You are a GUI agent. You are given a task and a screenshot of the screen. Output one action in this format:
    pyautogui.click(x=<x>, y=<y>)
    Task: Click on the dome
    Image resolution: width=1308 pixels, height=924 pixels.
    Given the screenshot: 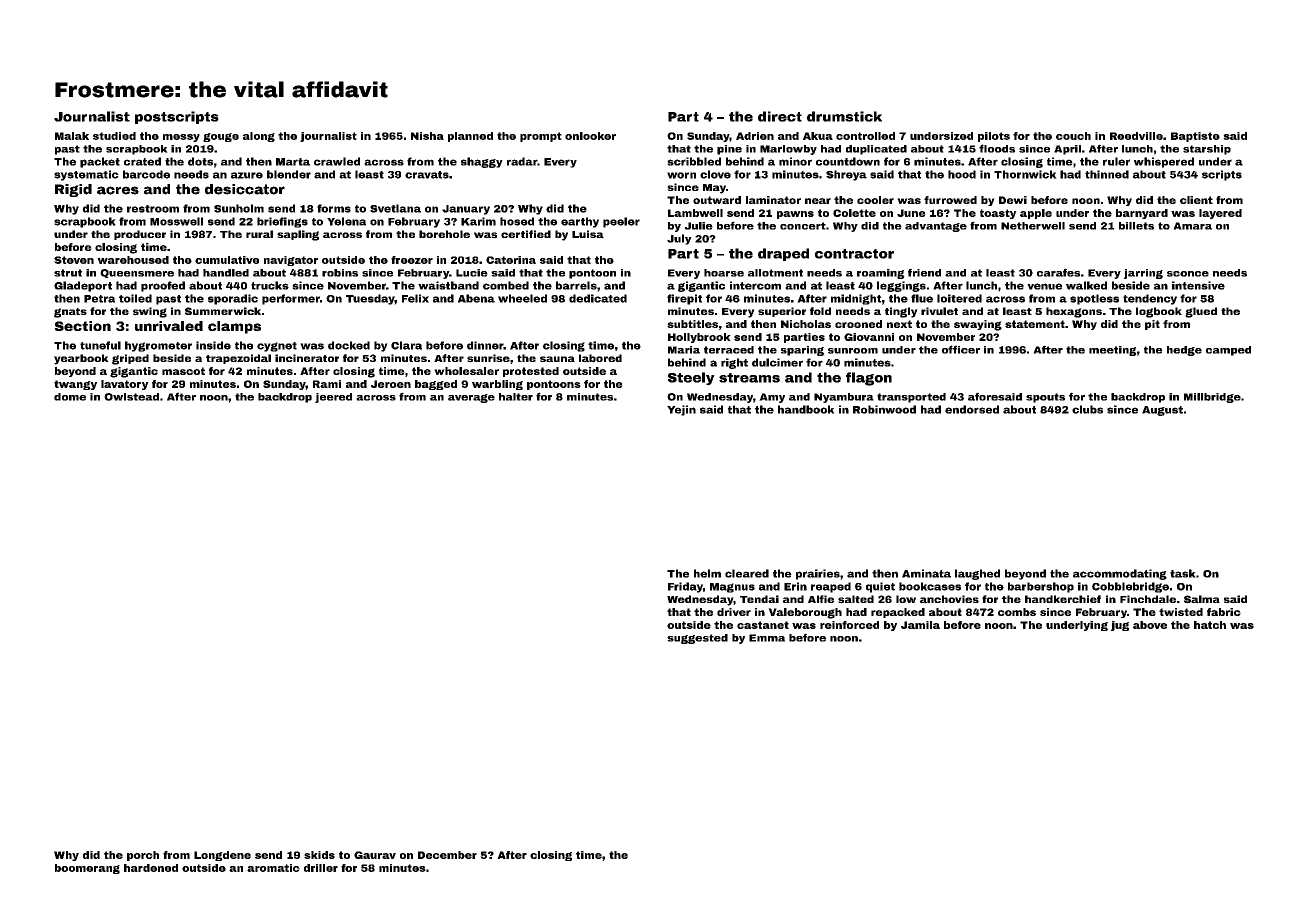 What is the action you would take?
    pyautogui.click(x=70, y=397)
